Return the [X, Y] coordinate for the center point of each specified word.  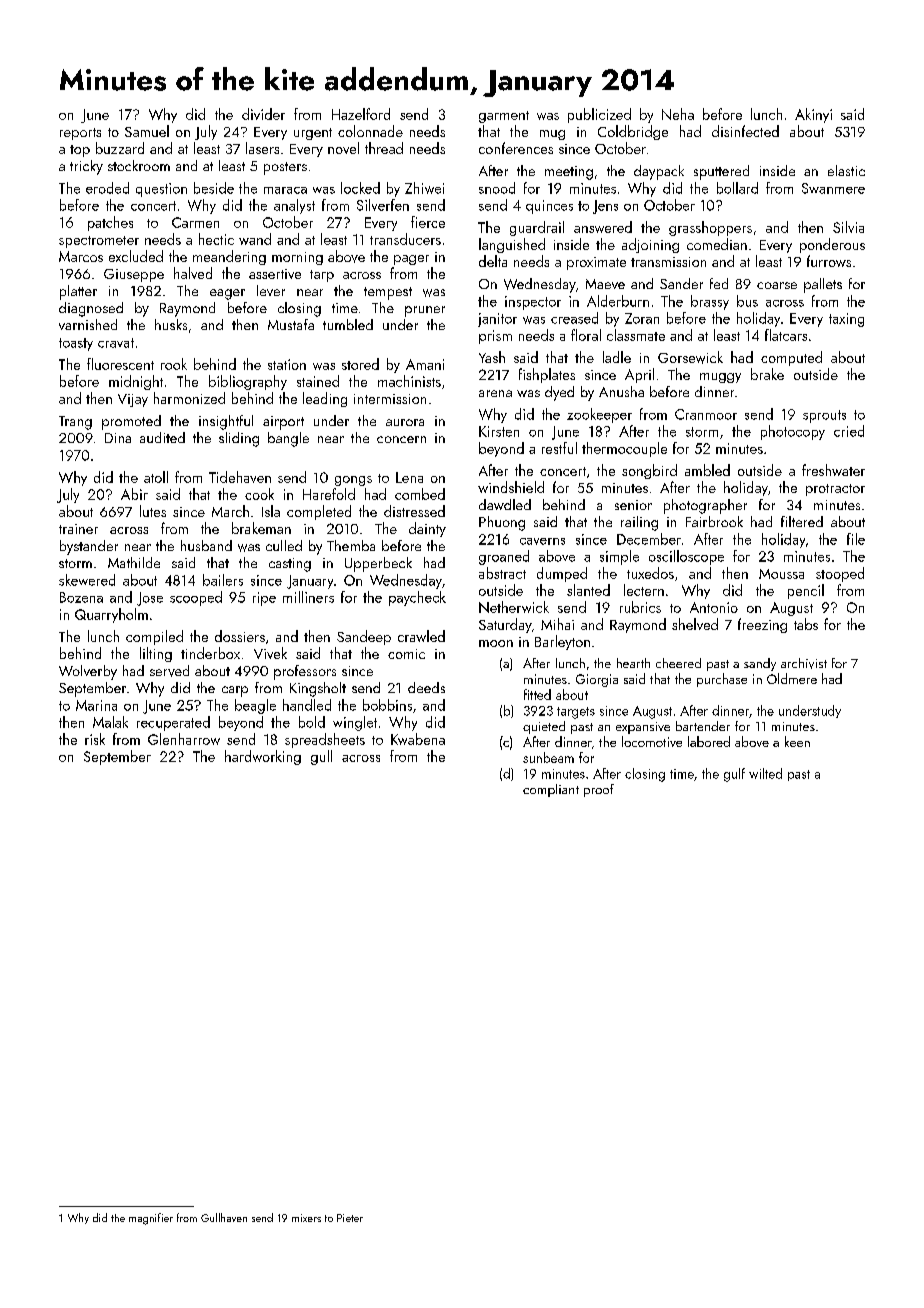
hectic [216, 239]
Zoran [642, 318]
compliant [551, 790]
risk [95, 739]
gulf [734, 775]
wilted [765, 773]
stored [360, 364]
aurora [405, 422]
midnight [136, 382]
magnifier [151, 1219]
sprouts [824, 416]
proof [599, 790]
